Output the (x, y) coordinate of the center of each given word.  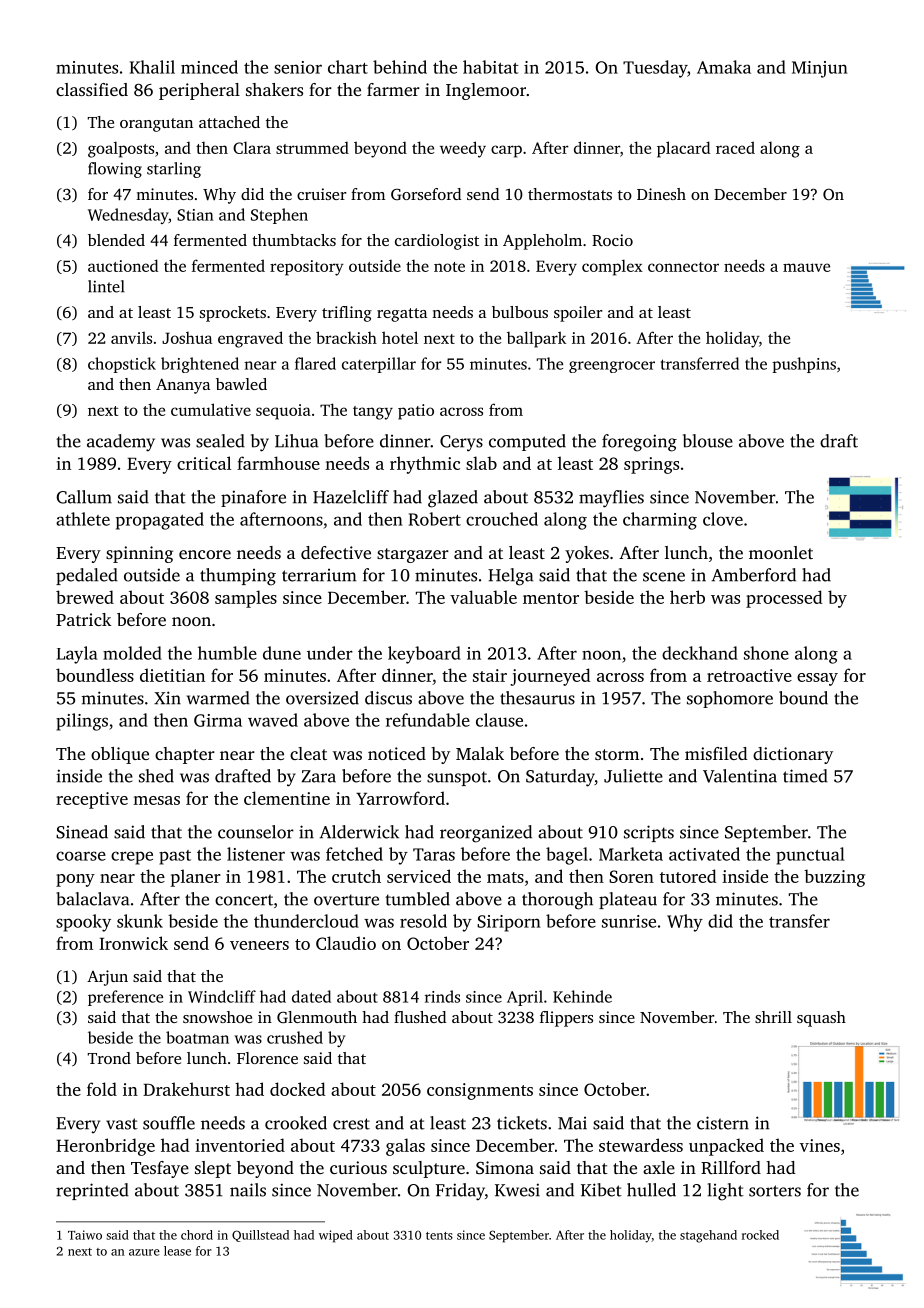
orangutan (156, 125)
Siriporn (509, 923)
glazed (453, 499)
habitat (490, 67)
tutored (688, 876)
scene (664, 577)
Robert (435, 519)
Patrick (83, 619)
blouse (708, 441)
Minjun (820, 69)
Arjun (107, 978)
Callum (84, 497)
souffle (169, 1123)
